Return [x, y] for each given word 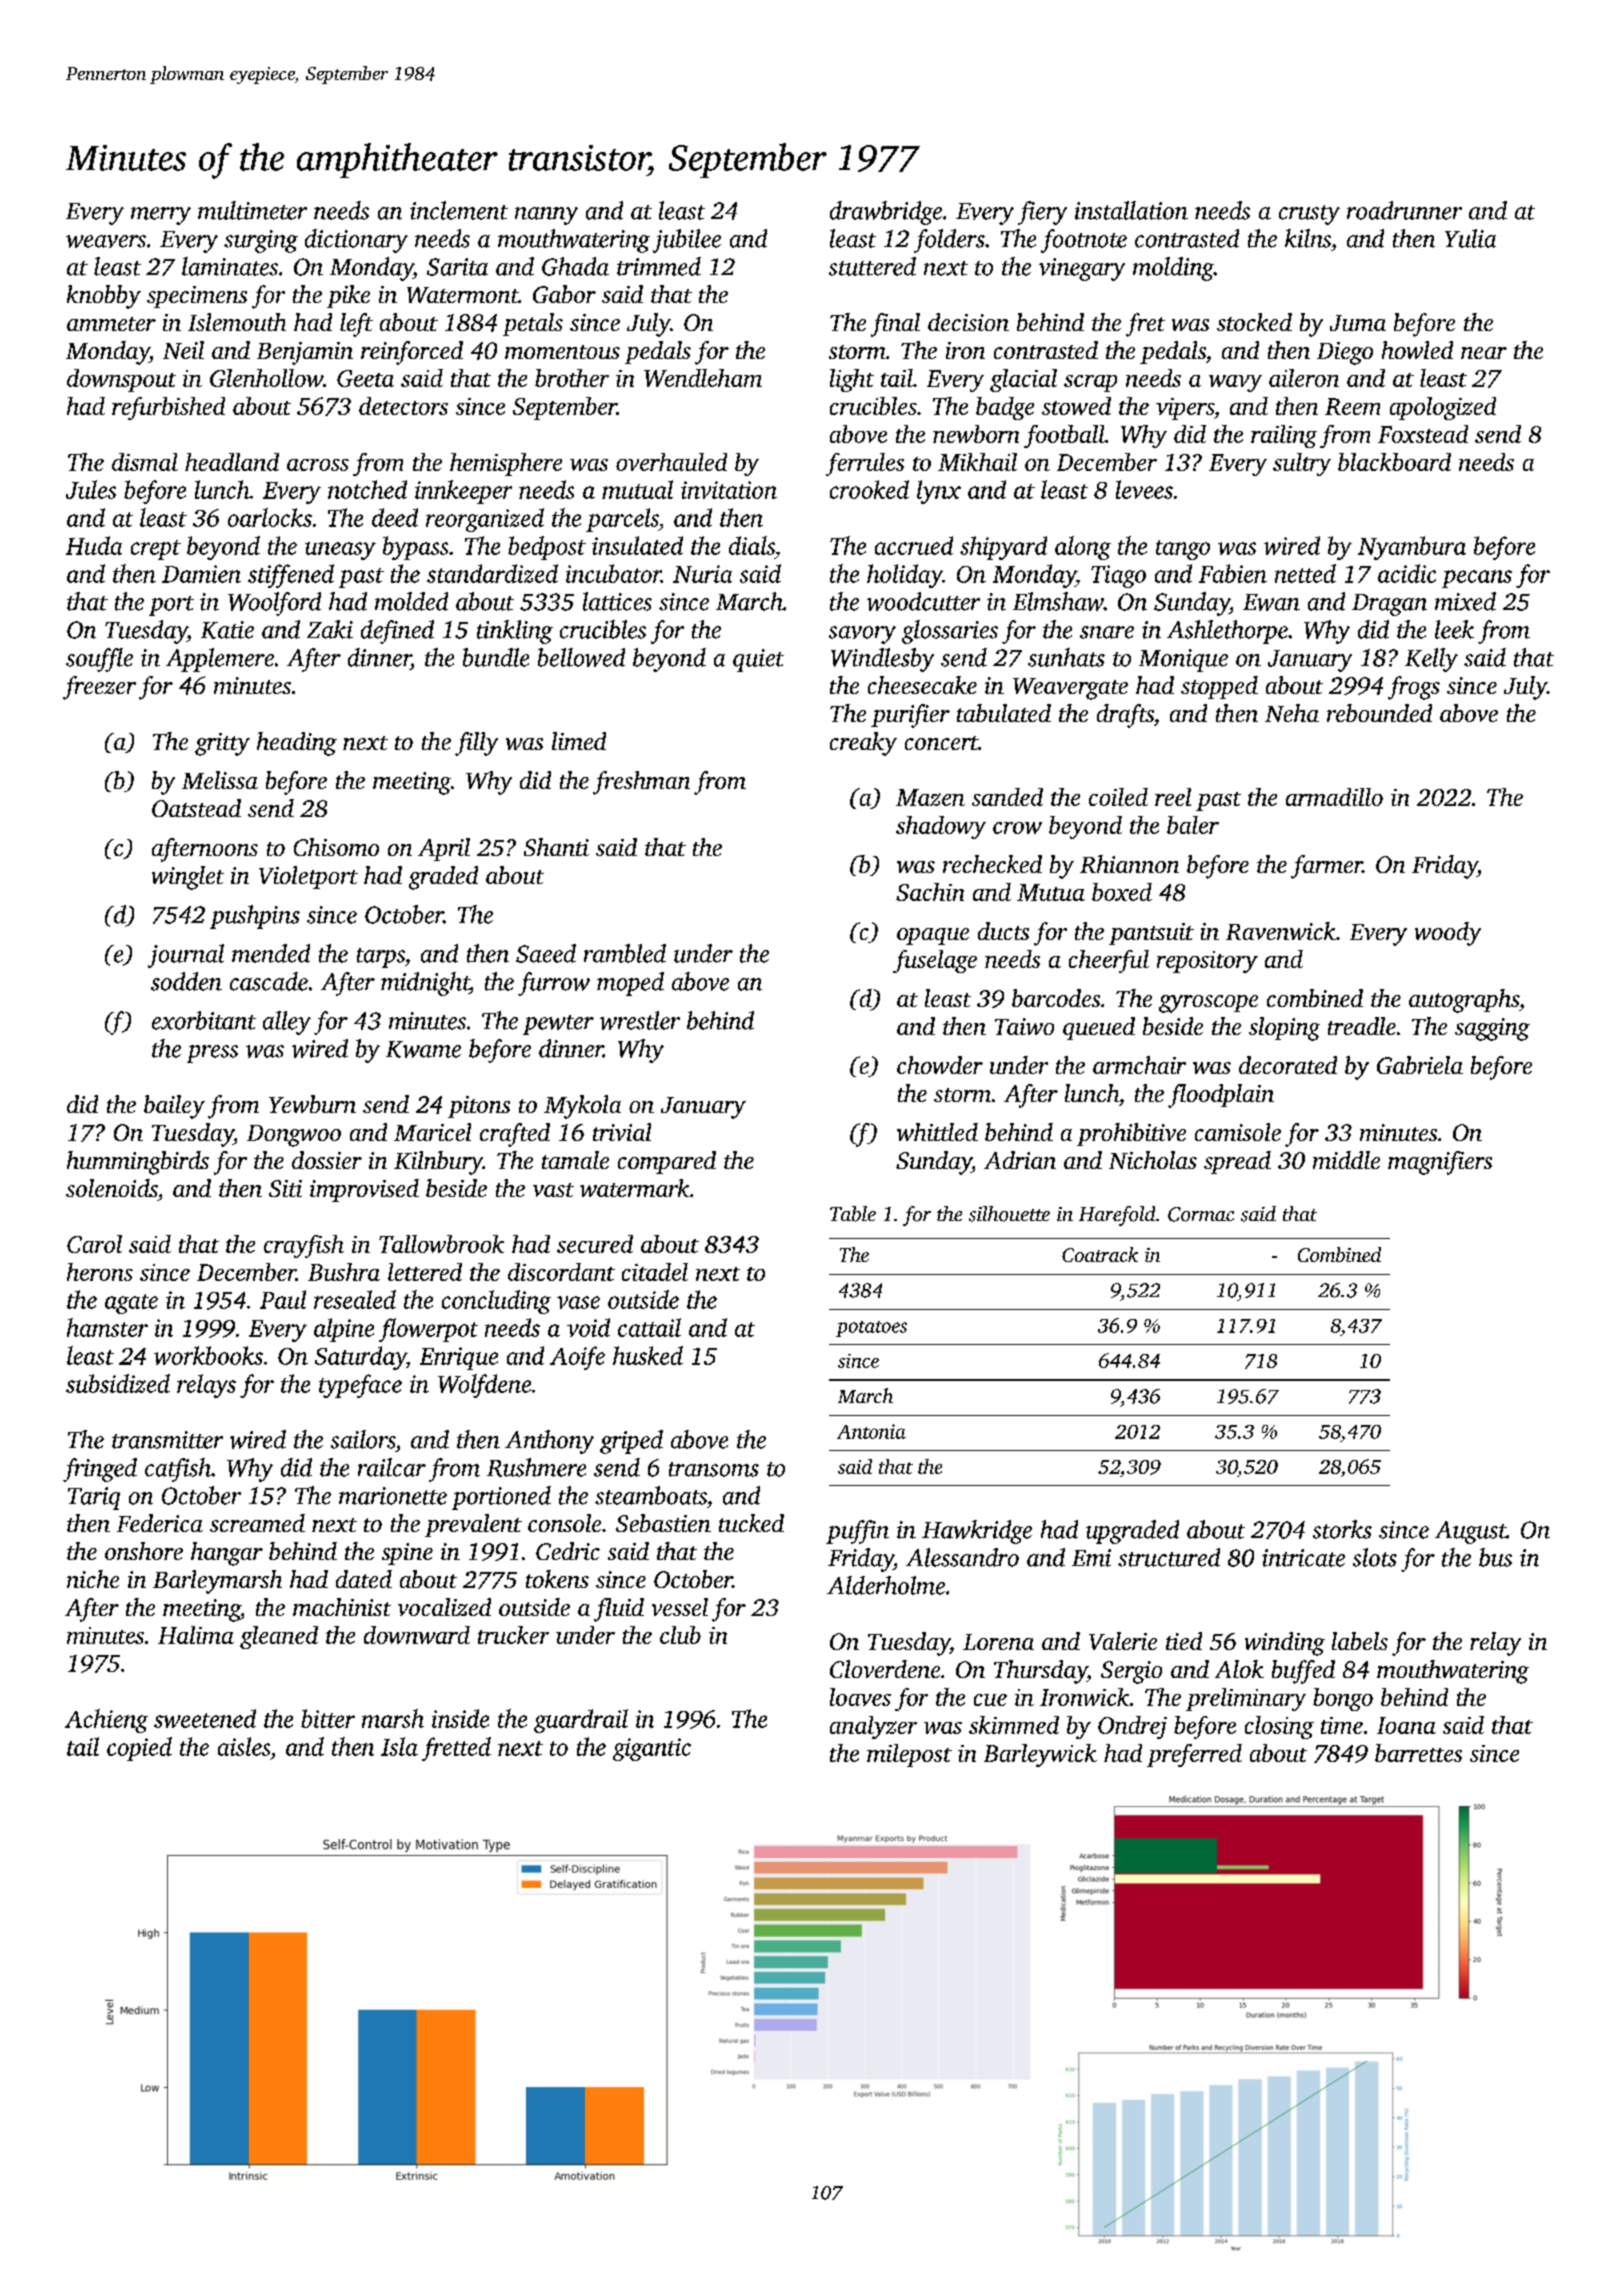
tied [1184, 1641]
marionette [393, 1496]
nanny [546, 216]
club [680, 1635]
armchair [1139, 1065]
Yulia [1470, 238]
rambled [625, 953]
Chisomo [336, 847]
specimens [197, 297]
